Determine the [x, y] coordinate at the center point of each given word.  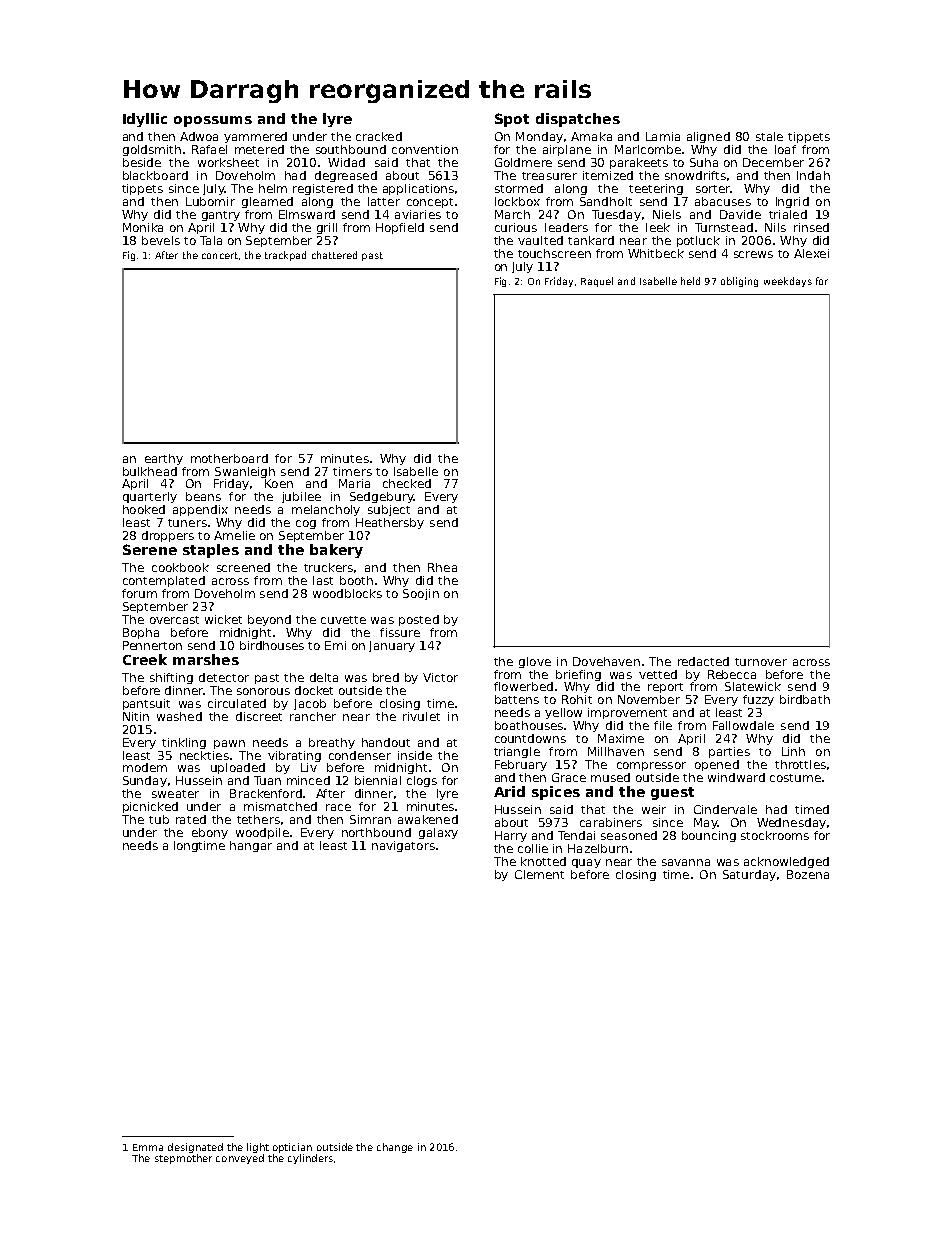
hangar [251, 846]
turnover [761, 662]
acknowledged [786, 862]
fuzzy [758, 700]
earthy [164, 459]
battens [517, 699]
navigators [403, 846]
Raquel [597, 282]
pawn [229, 744]
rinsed [811, 227]
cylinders [310, 1159]
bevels [161, 240]
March [512, 214]
